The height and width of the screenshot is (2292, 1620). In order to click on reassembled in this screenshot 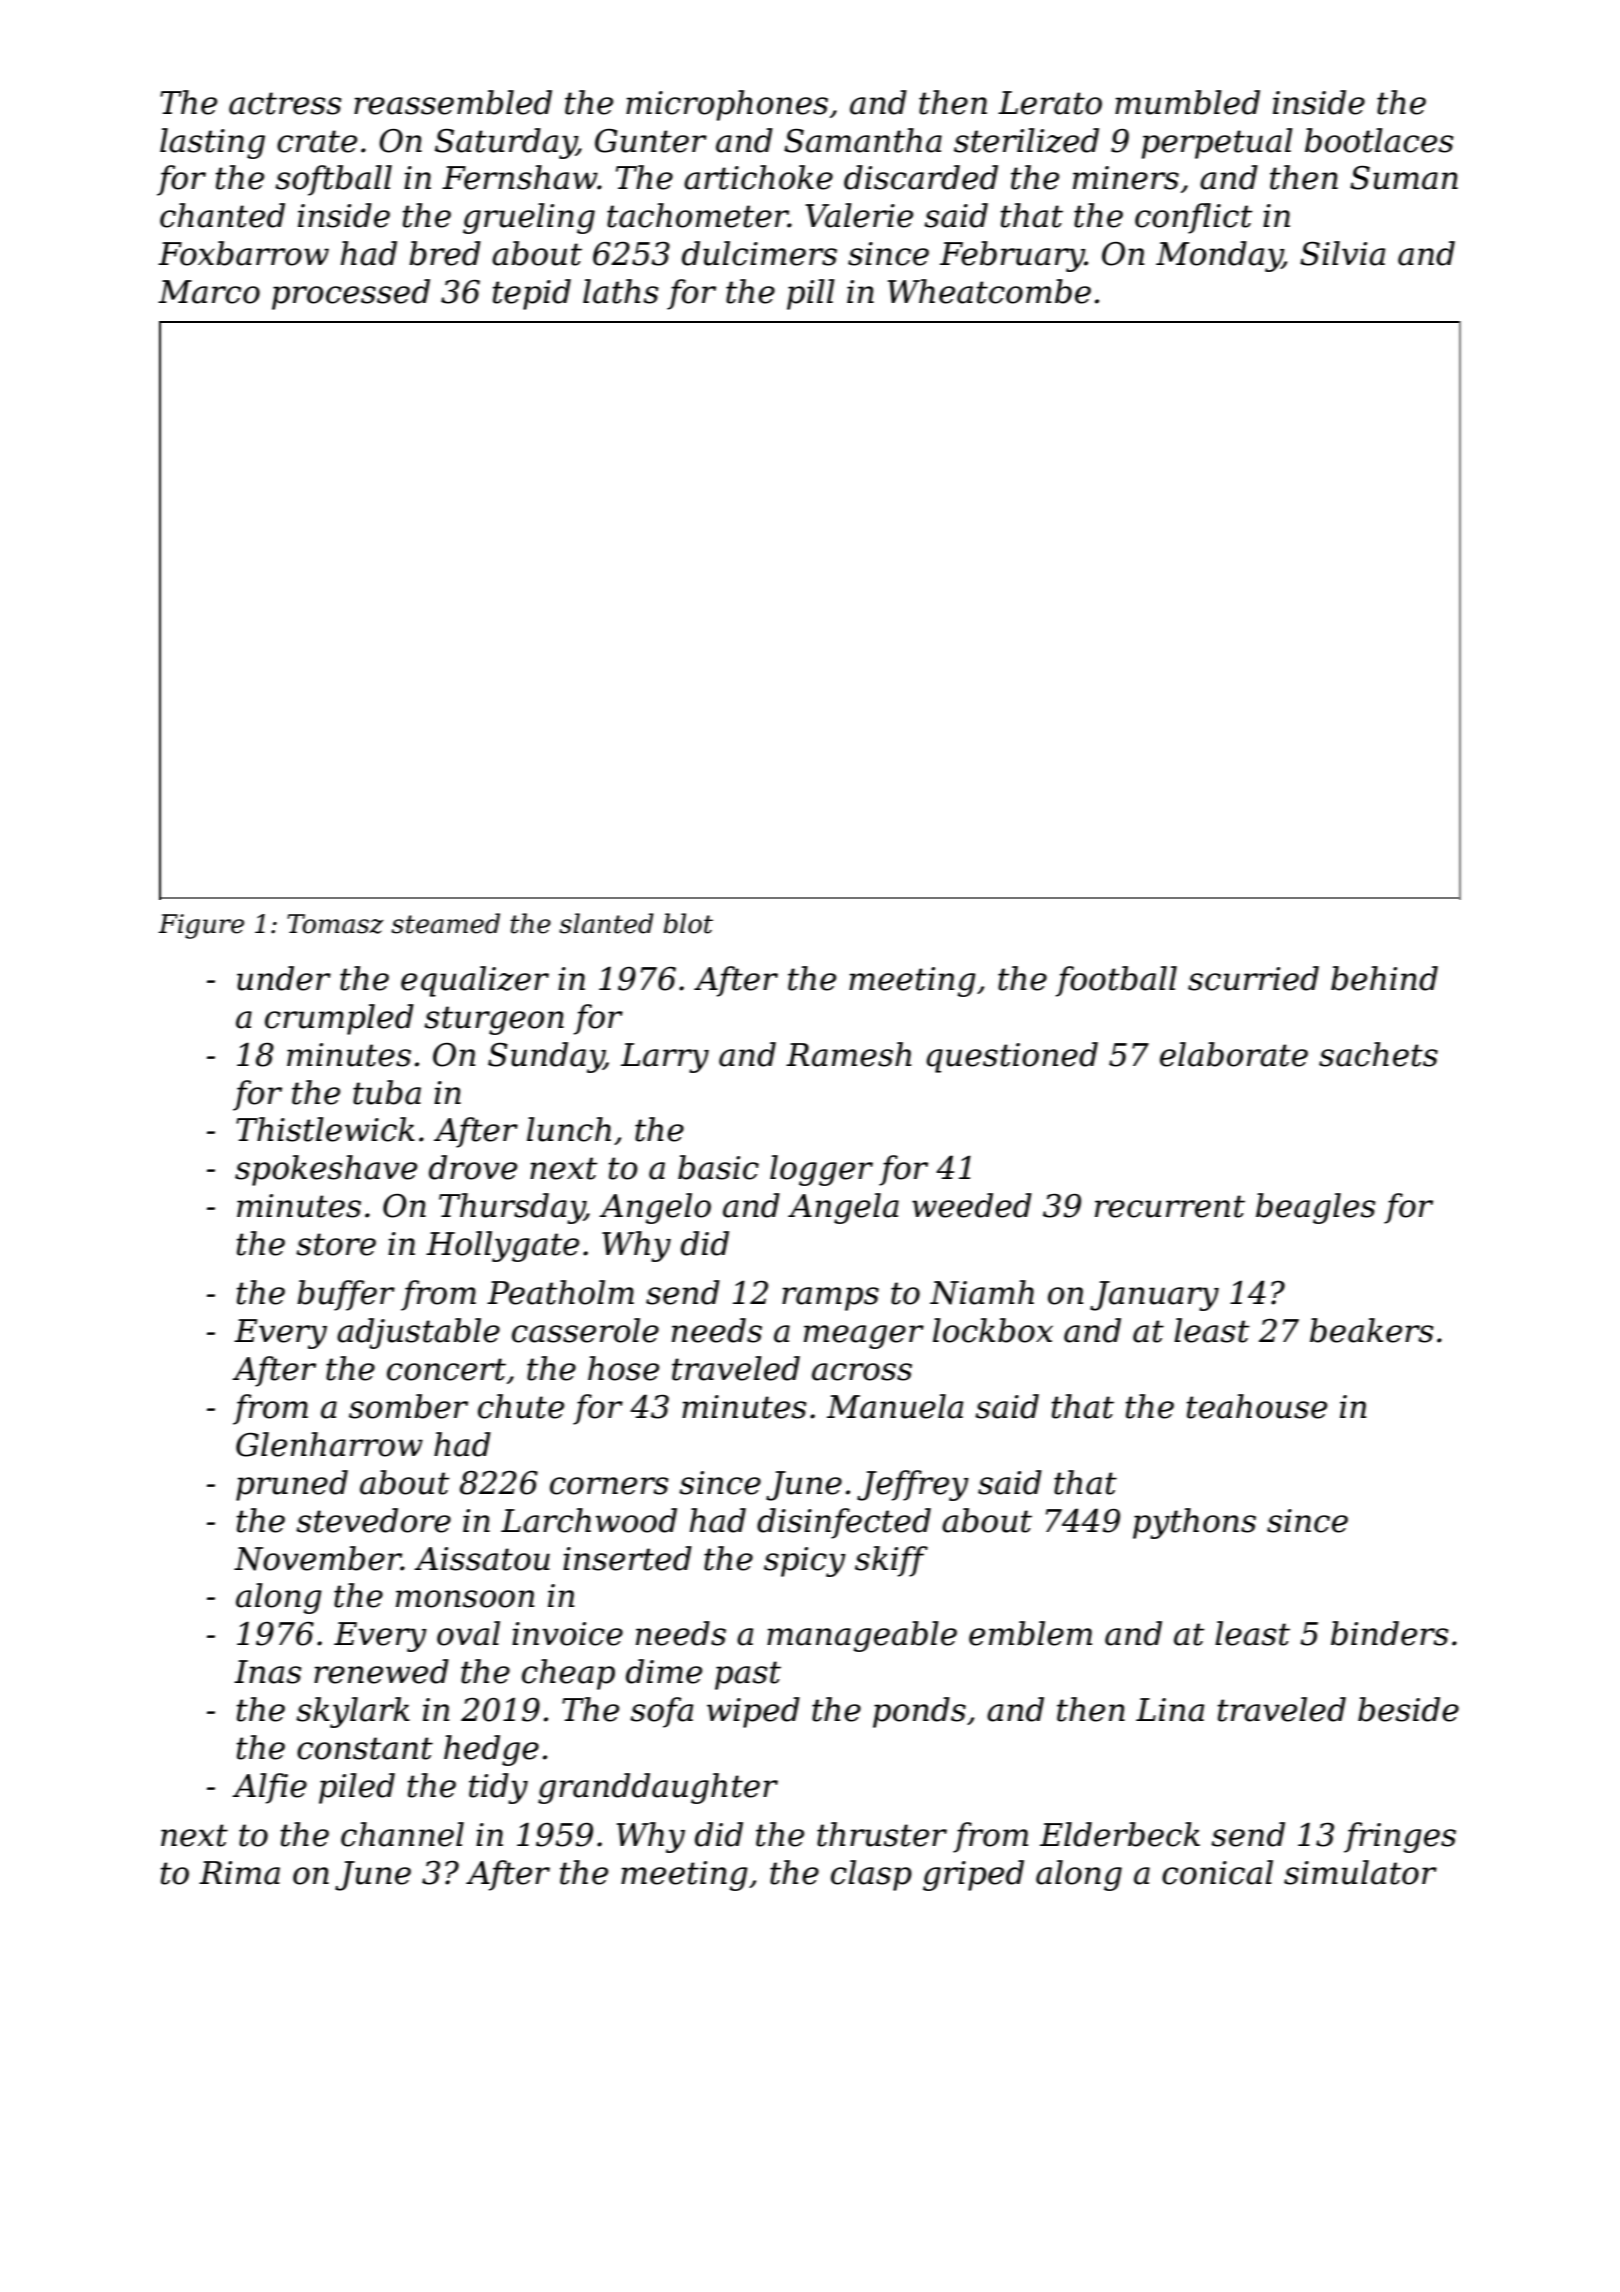, I will do `click(453, 102)`.
